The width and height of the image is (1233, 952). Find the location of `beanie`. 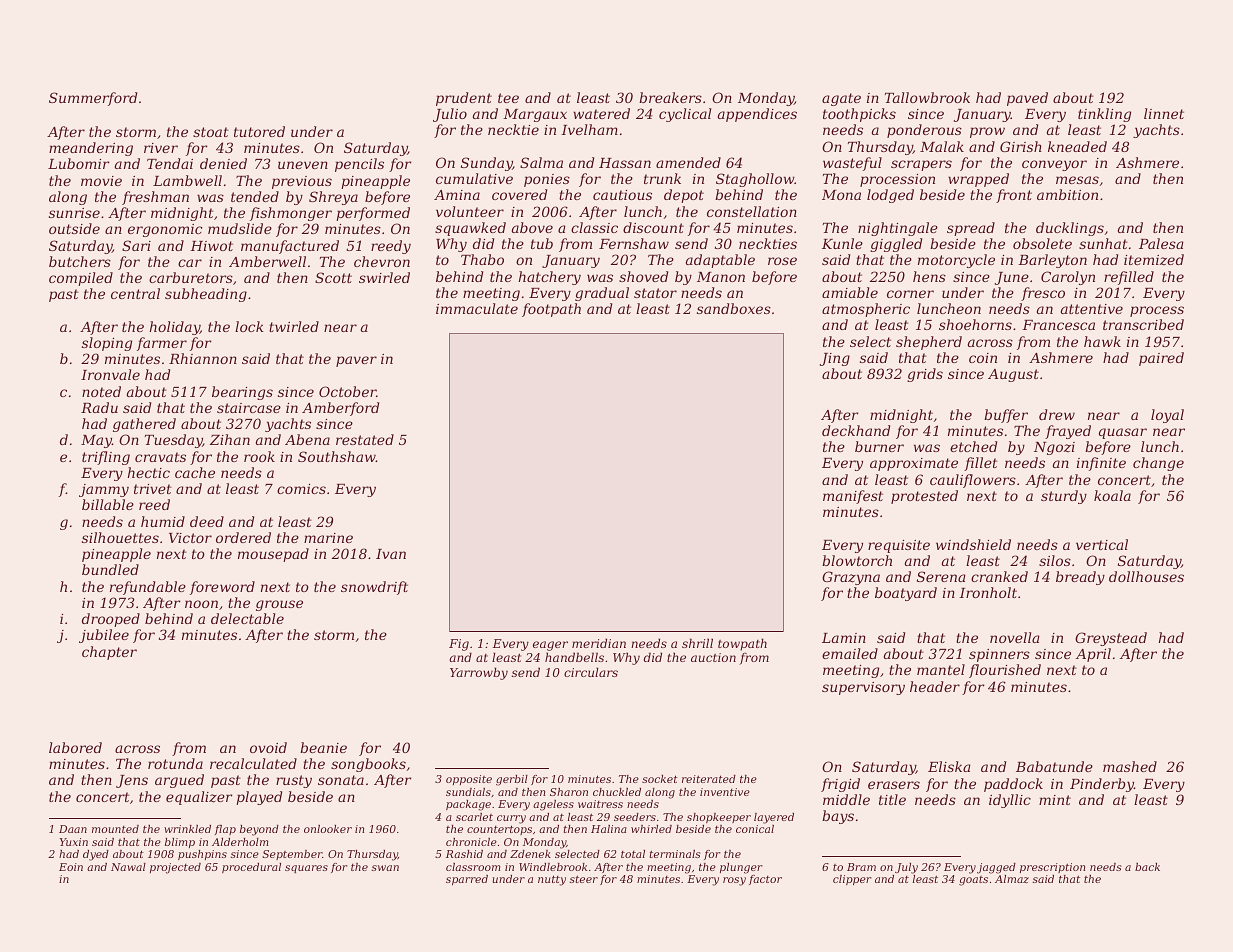

beanie is located at coordinates (323, 747).
